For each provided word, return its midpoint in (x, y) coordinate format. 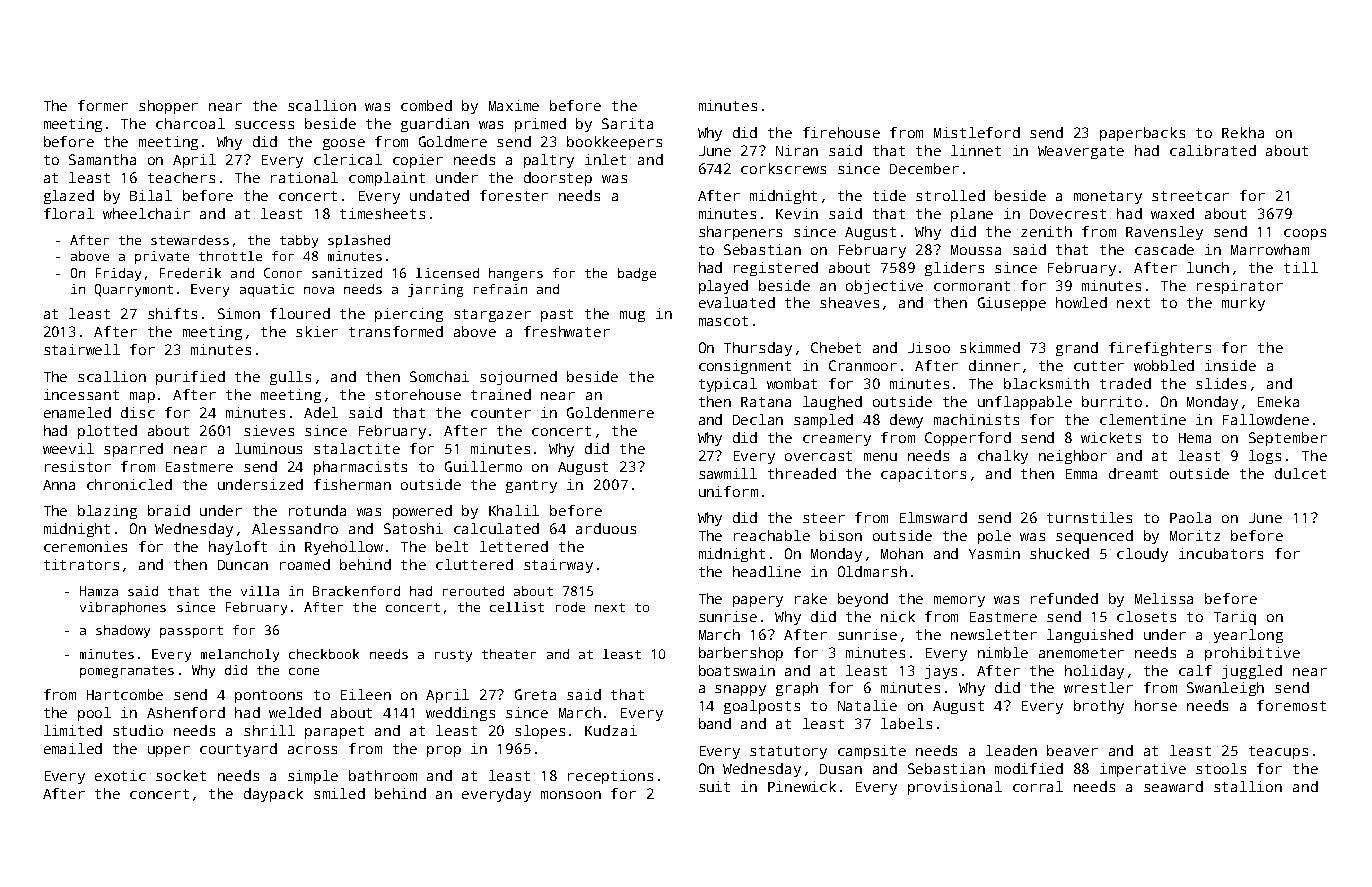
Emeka (1278, 401)
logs (1265, 457)
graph (797, 689)
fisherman (352, 484)
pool (94, 714)
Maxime (514, 105)
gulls (290, 378)
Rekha (1243, 132)
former (103, 105)
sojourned (518, 378)
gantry (531, 486)
